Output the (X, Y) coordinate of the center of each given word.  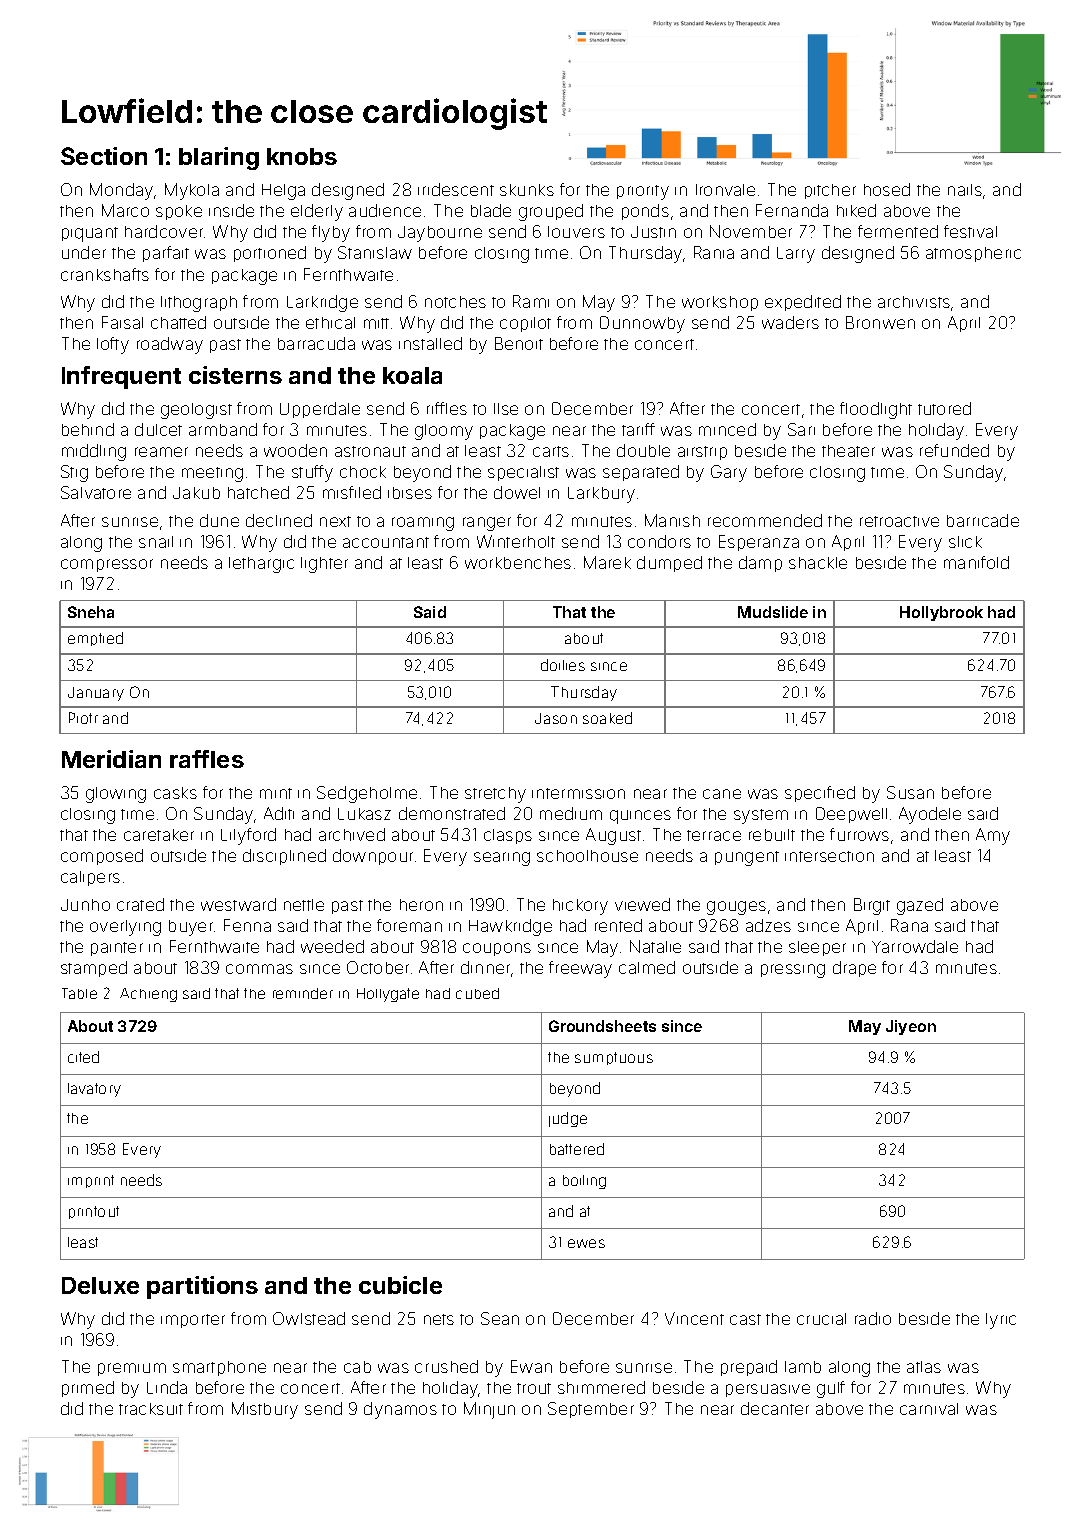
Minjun (489, 1410)
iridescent (456, 189)
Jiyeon (911, 1027)
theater (848, 451)
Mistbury (265, 1410)
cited (83, 1057)
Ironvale (725, 190)
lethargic (261, 565)
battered (577, 1149)
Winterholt (516, 541)
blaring (219, 158)
